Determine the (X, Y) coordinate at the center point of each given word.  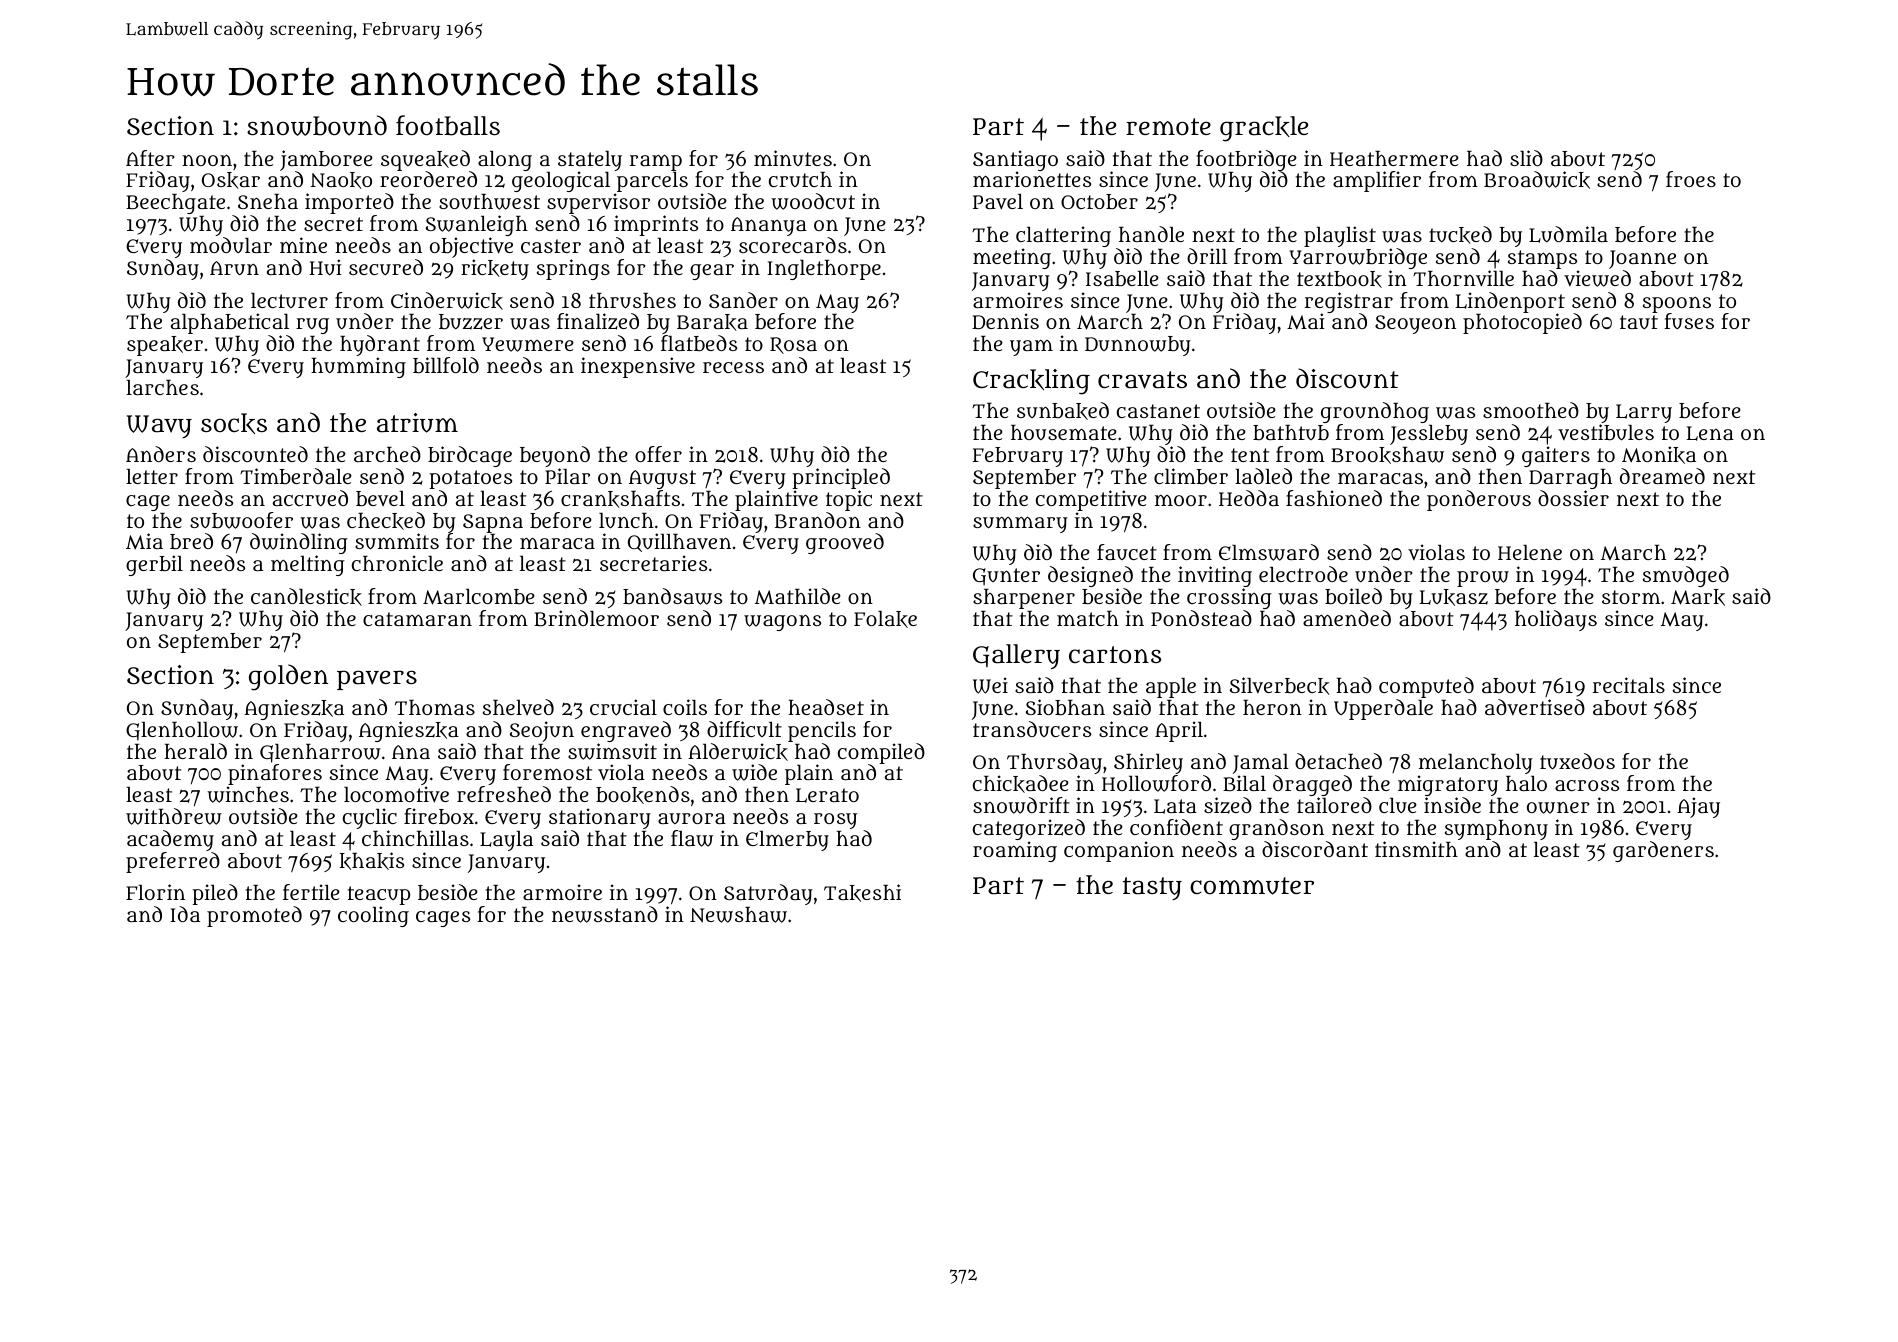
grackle (1264, 129)
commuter (1252, 886)
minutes (793, 158)
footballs (448, 125)
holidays (1556, 620)
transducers (1032, 729)
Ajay (1698, 807)
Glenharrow (320, 753)
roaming (1015, 851)
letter (152, 476)
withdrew (174, 816)
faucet (1127, 552)
